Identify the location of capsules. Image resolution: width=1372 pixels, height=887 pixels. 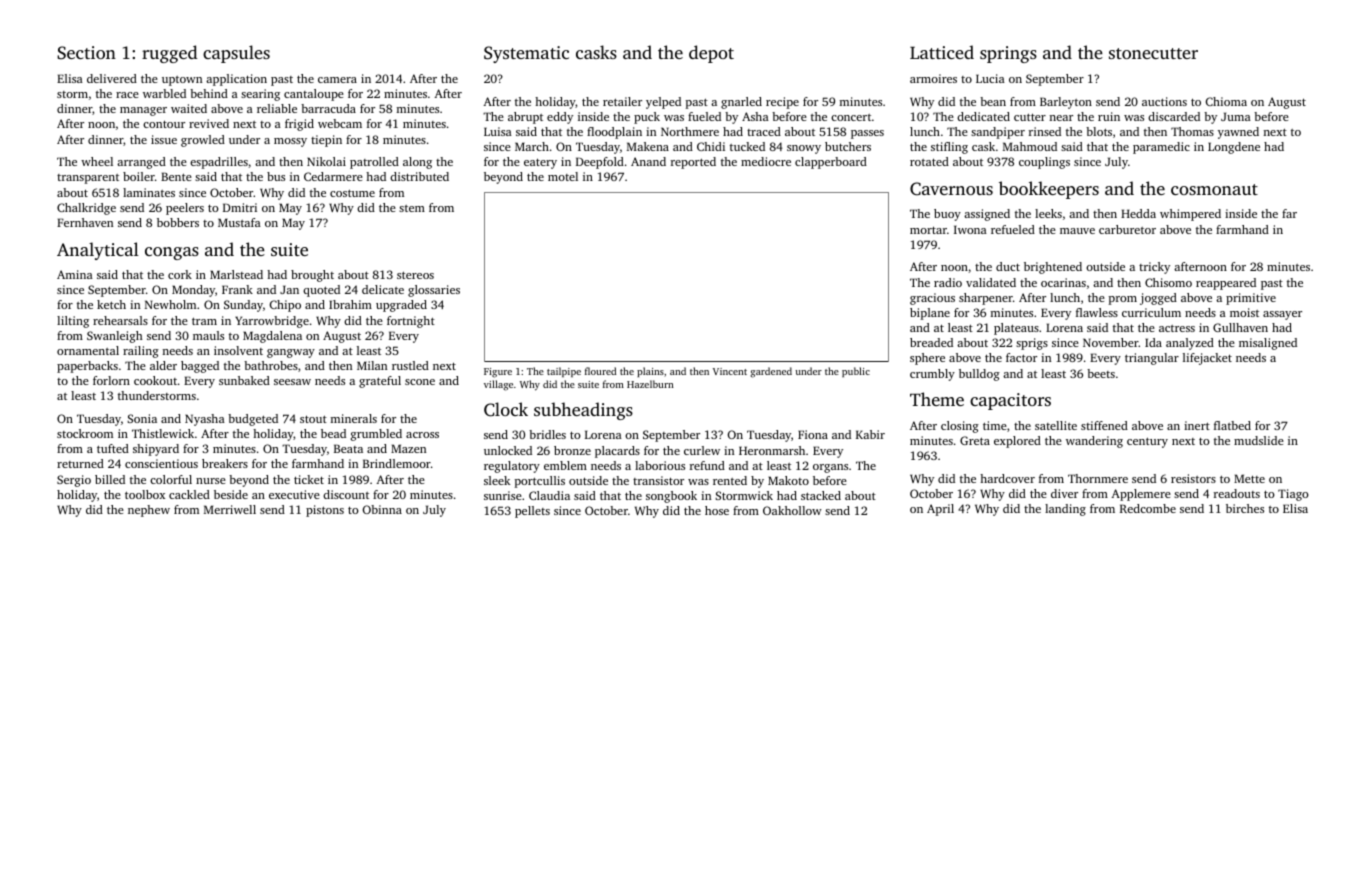
(236, 54).
